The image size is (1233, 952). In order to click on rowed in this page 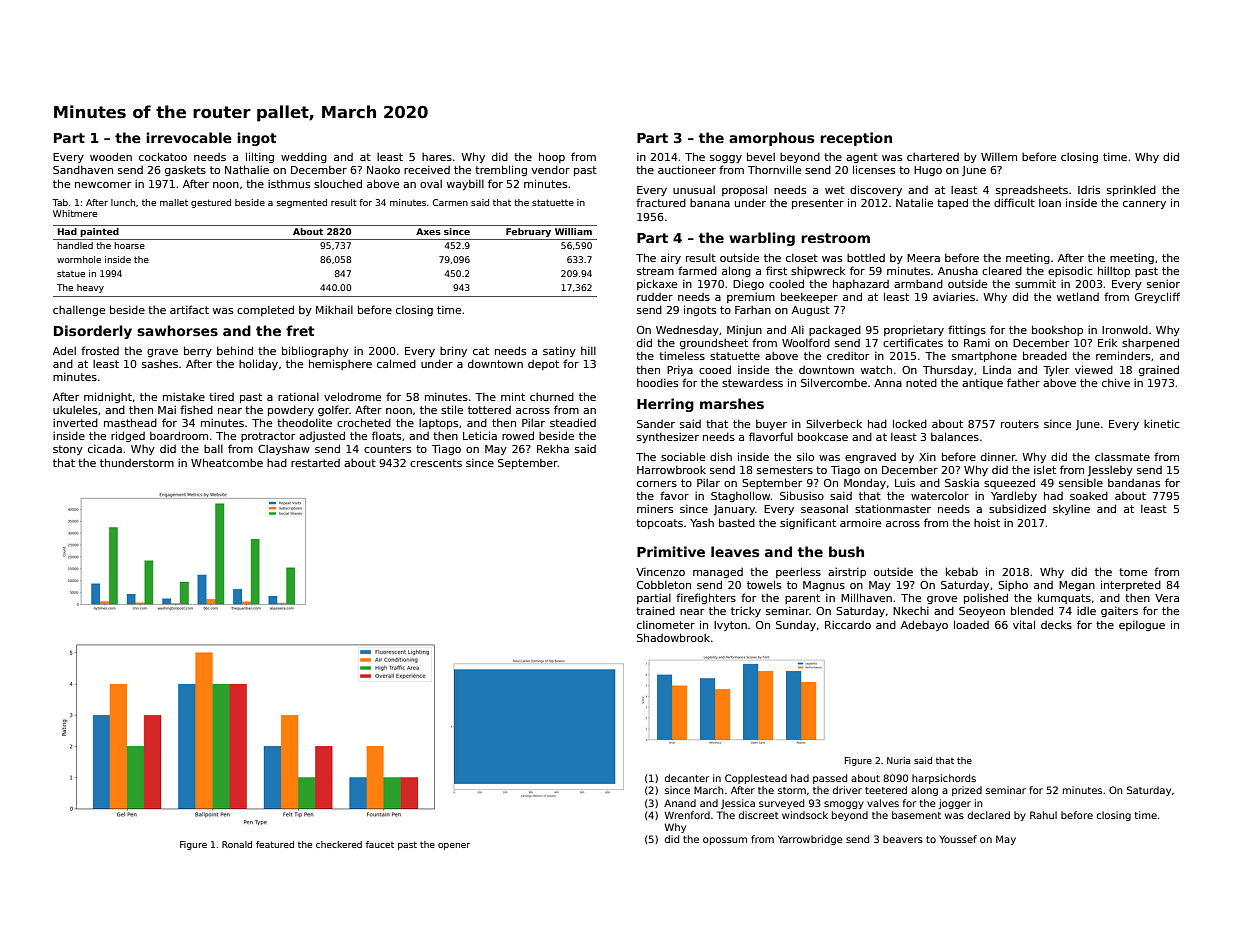, I will do `click(518, 435)`.
